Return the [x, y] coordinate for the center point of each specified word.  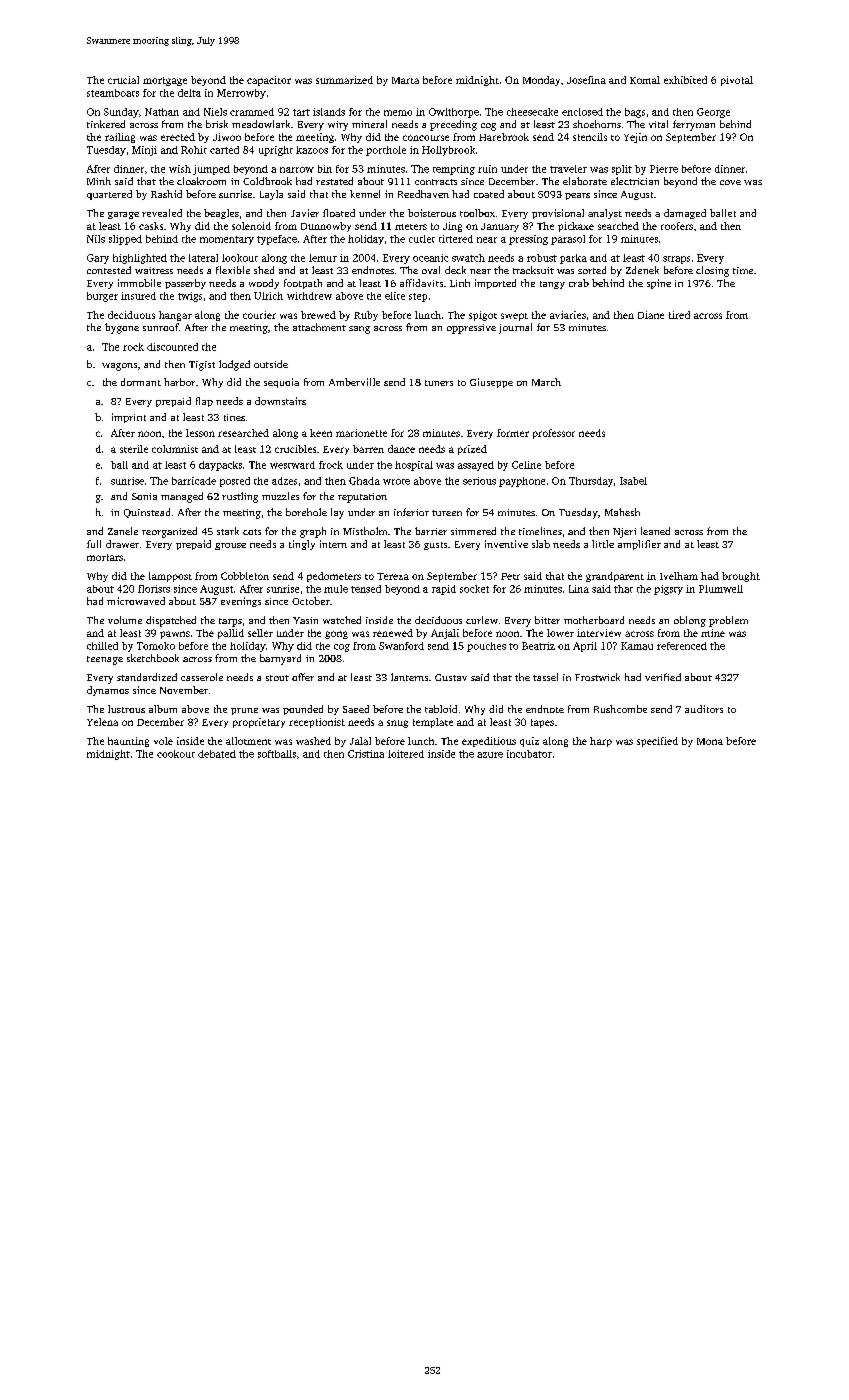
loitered [406, 754]
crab [579, 283]
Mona [710, 741]
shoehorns [597, 124]
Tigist [202, 366]
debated [217, 754]
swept [514, 317]
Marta [405, 80]
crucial [123, 80]
